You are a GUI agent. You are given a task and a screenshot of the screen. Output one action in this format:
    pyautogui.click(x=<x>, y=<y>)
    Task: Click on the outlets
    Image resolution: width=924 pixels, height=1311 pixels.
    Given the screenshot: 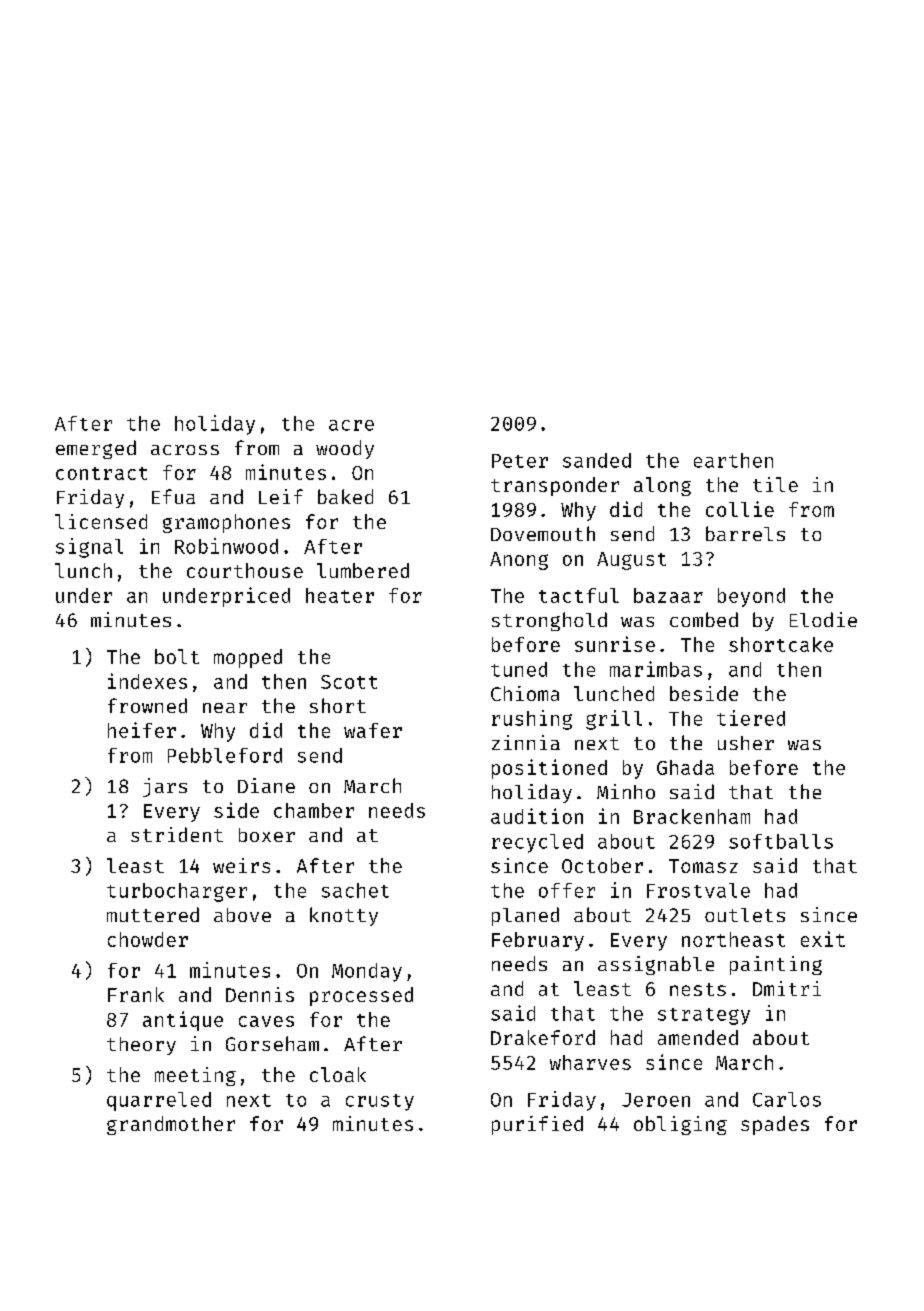 What is the action you would take?
    pyautogui.click(x=745, y=915)
